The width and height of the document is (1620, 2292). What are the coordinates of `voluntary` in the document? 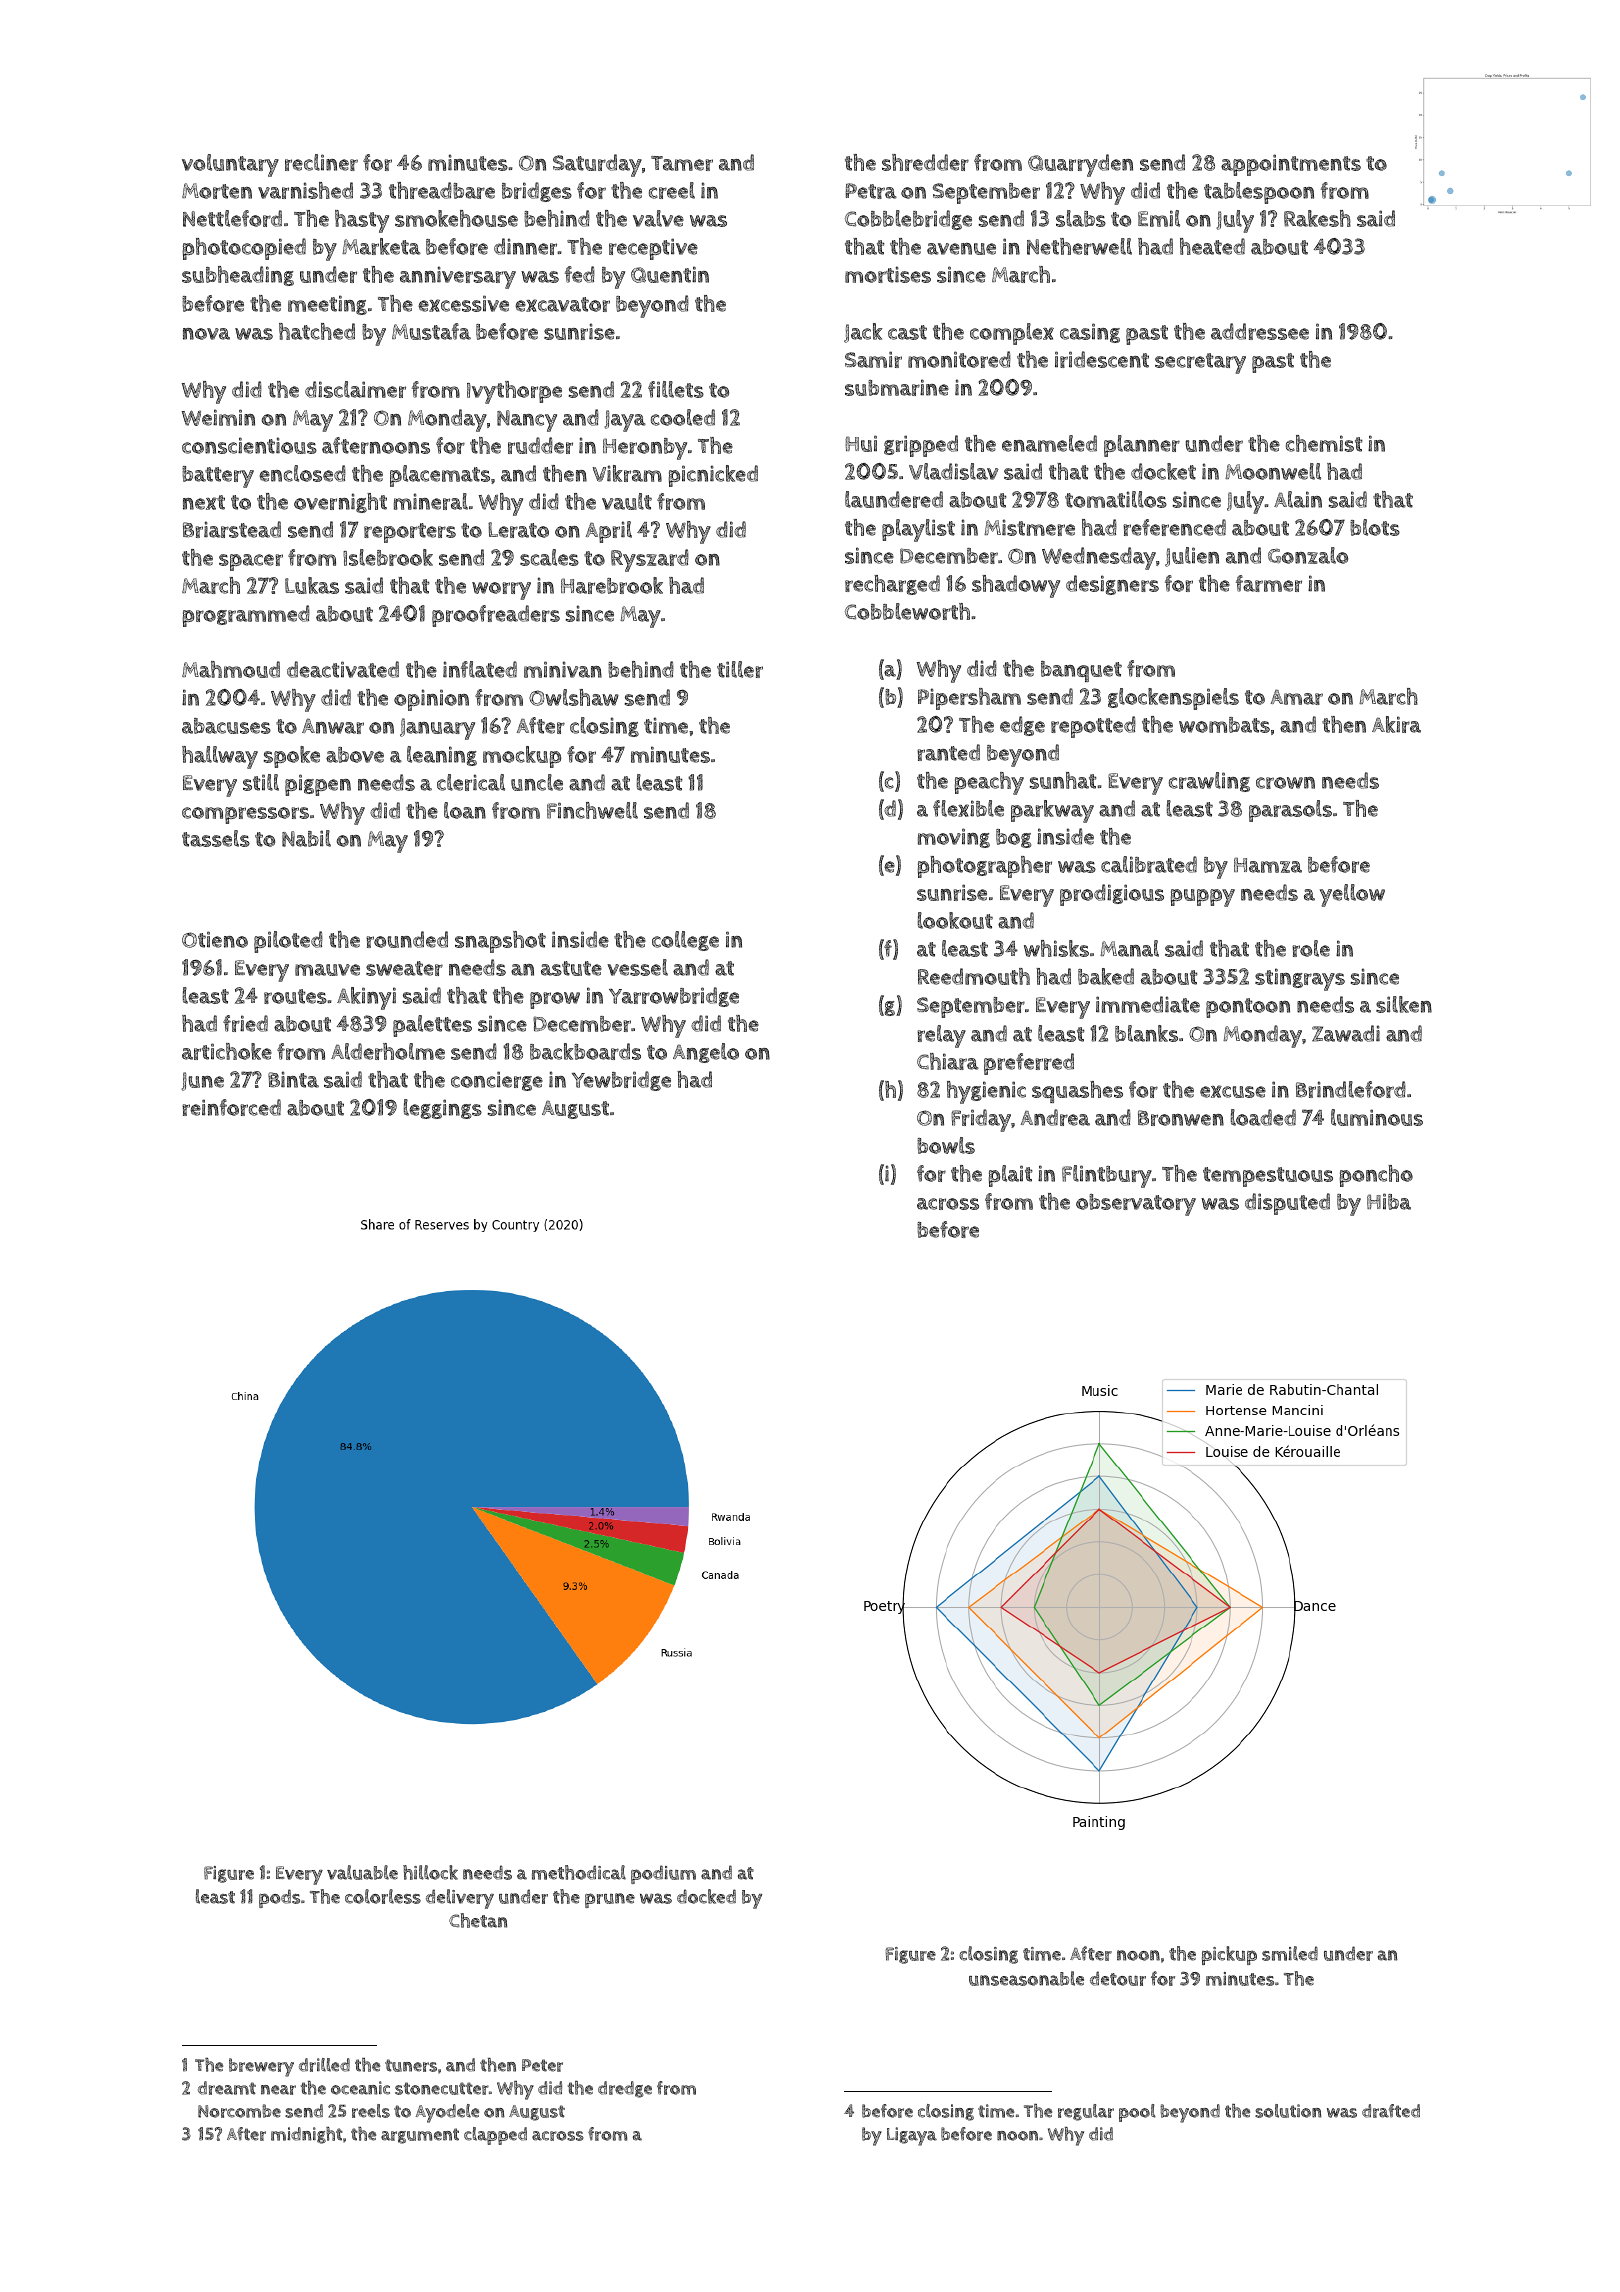 It's located at (230, 165).
